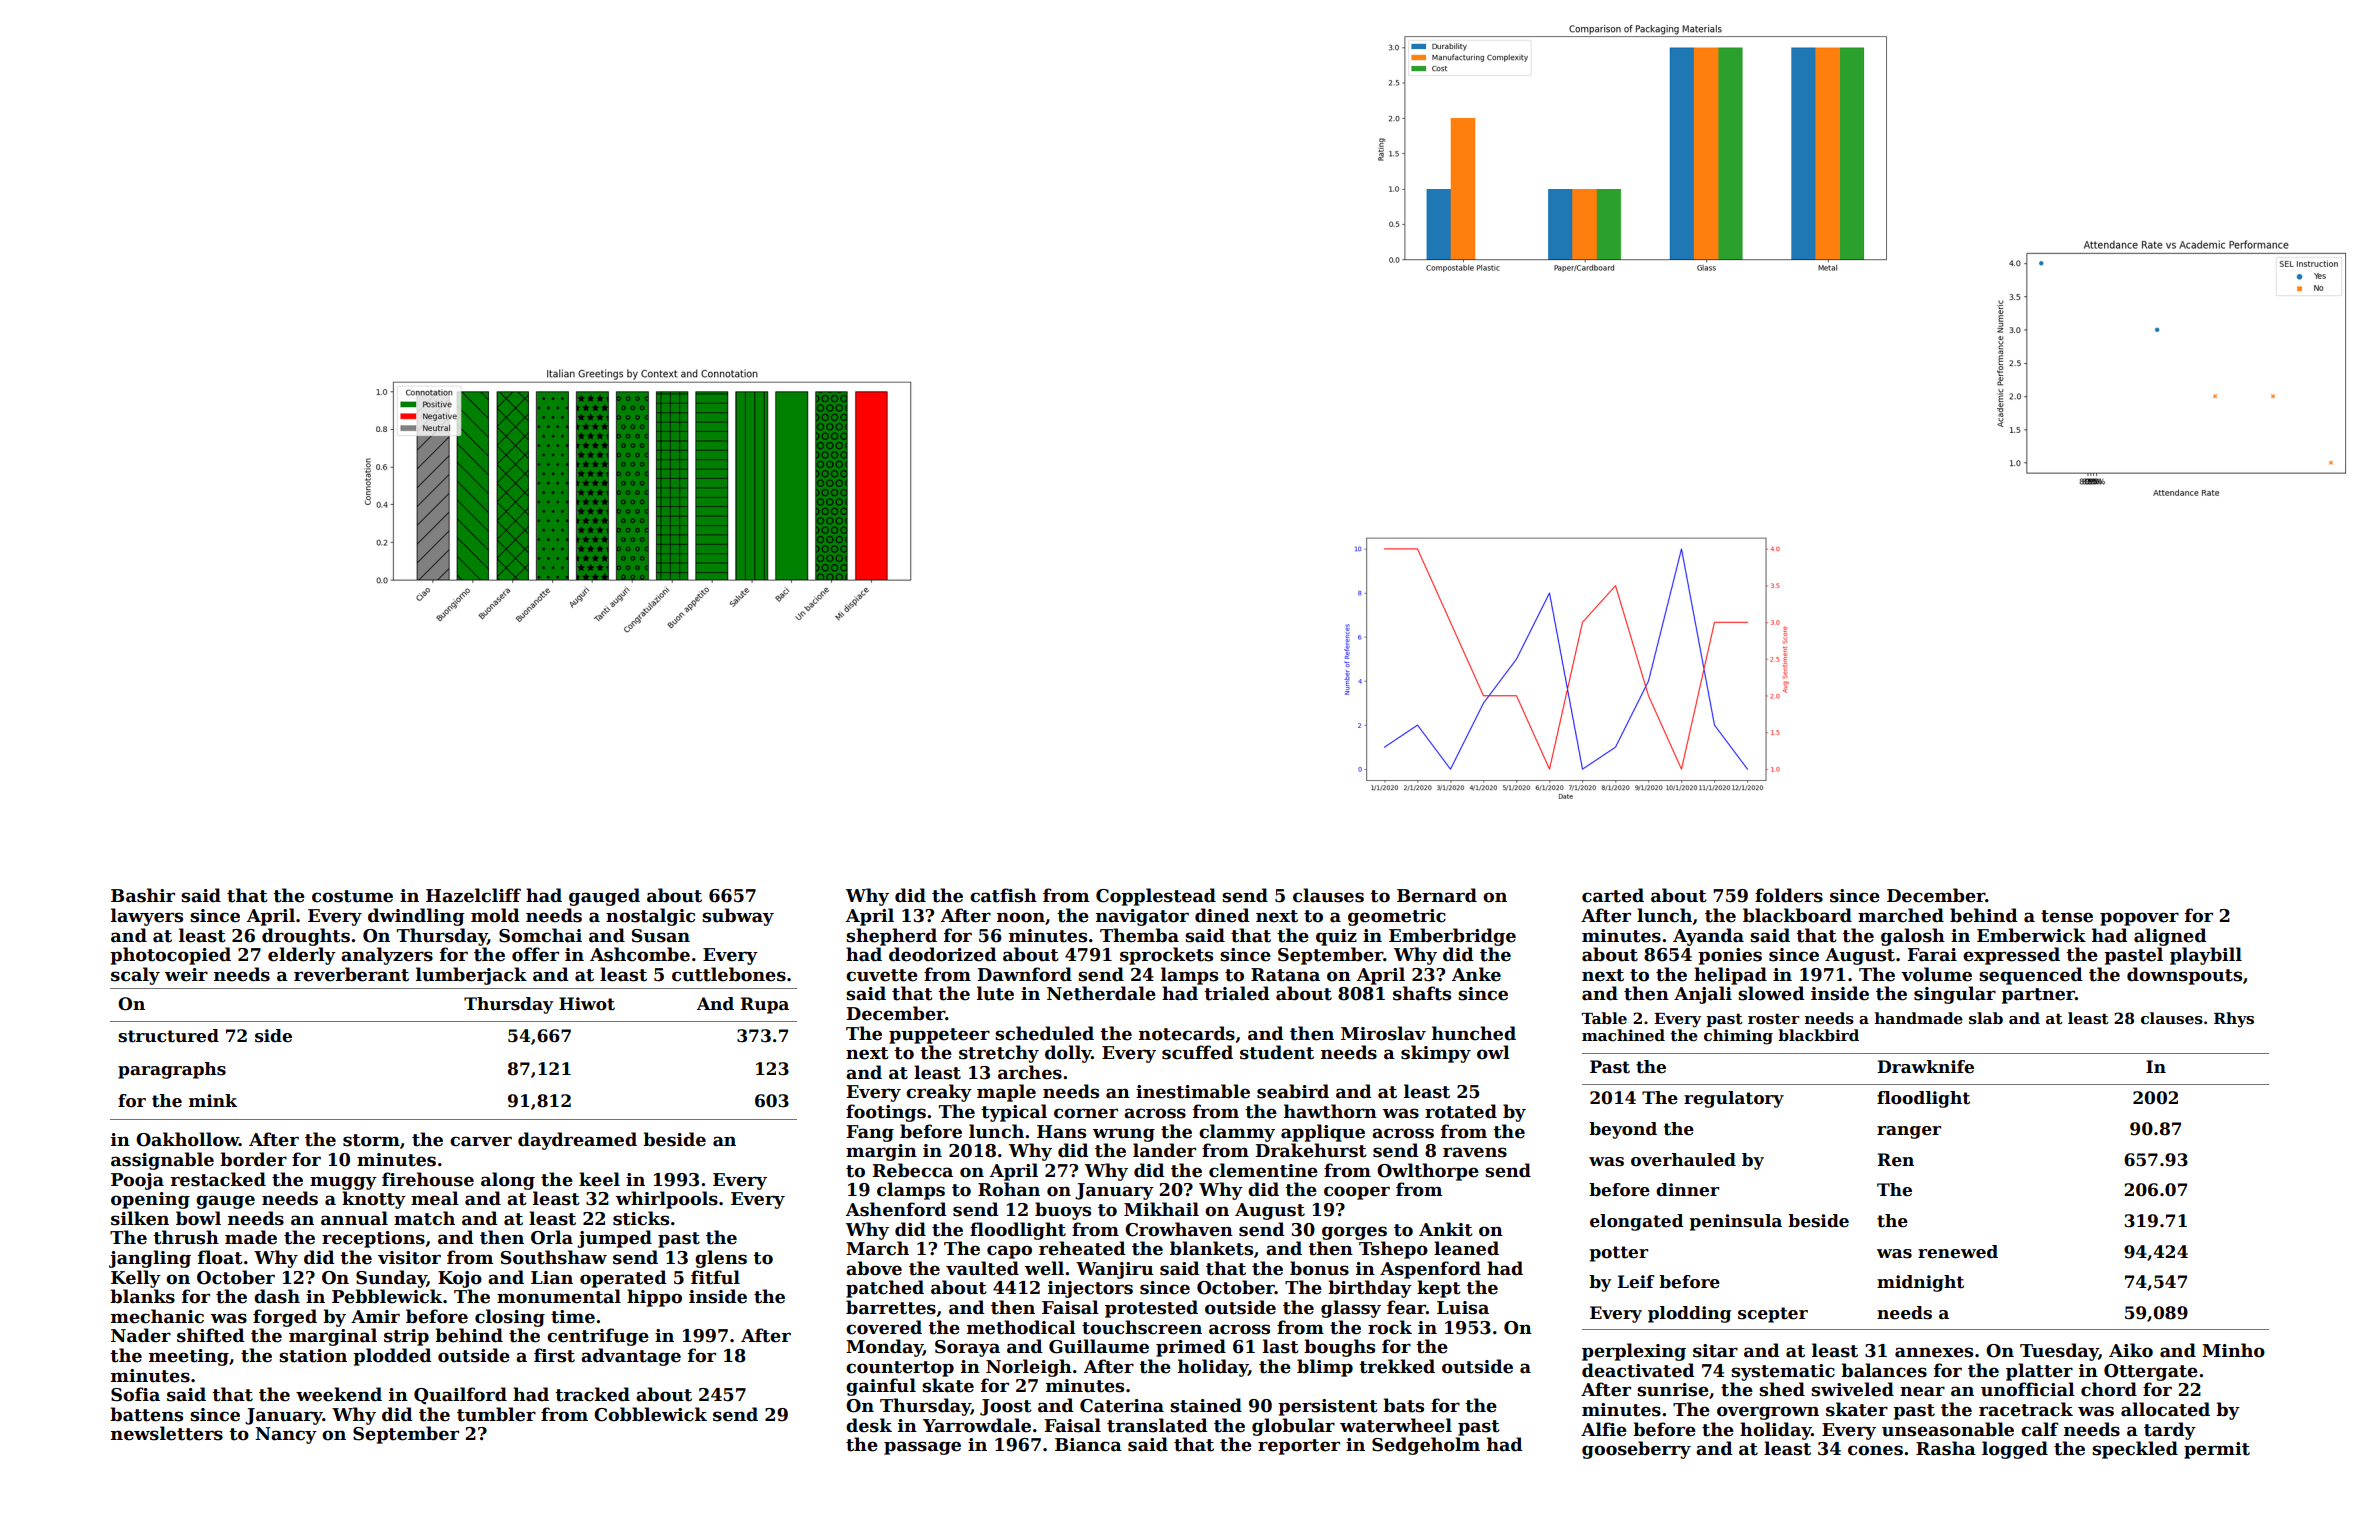 The width and height of the image is (2379, 1540). Describe the element at coordinates (1422, 993) in the image. I see `shafts` at that location.
